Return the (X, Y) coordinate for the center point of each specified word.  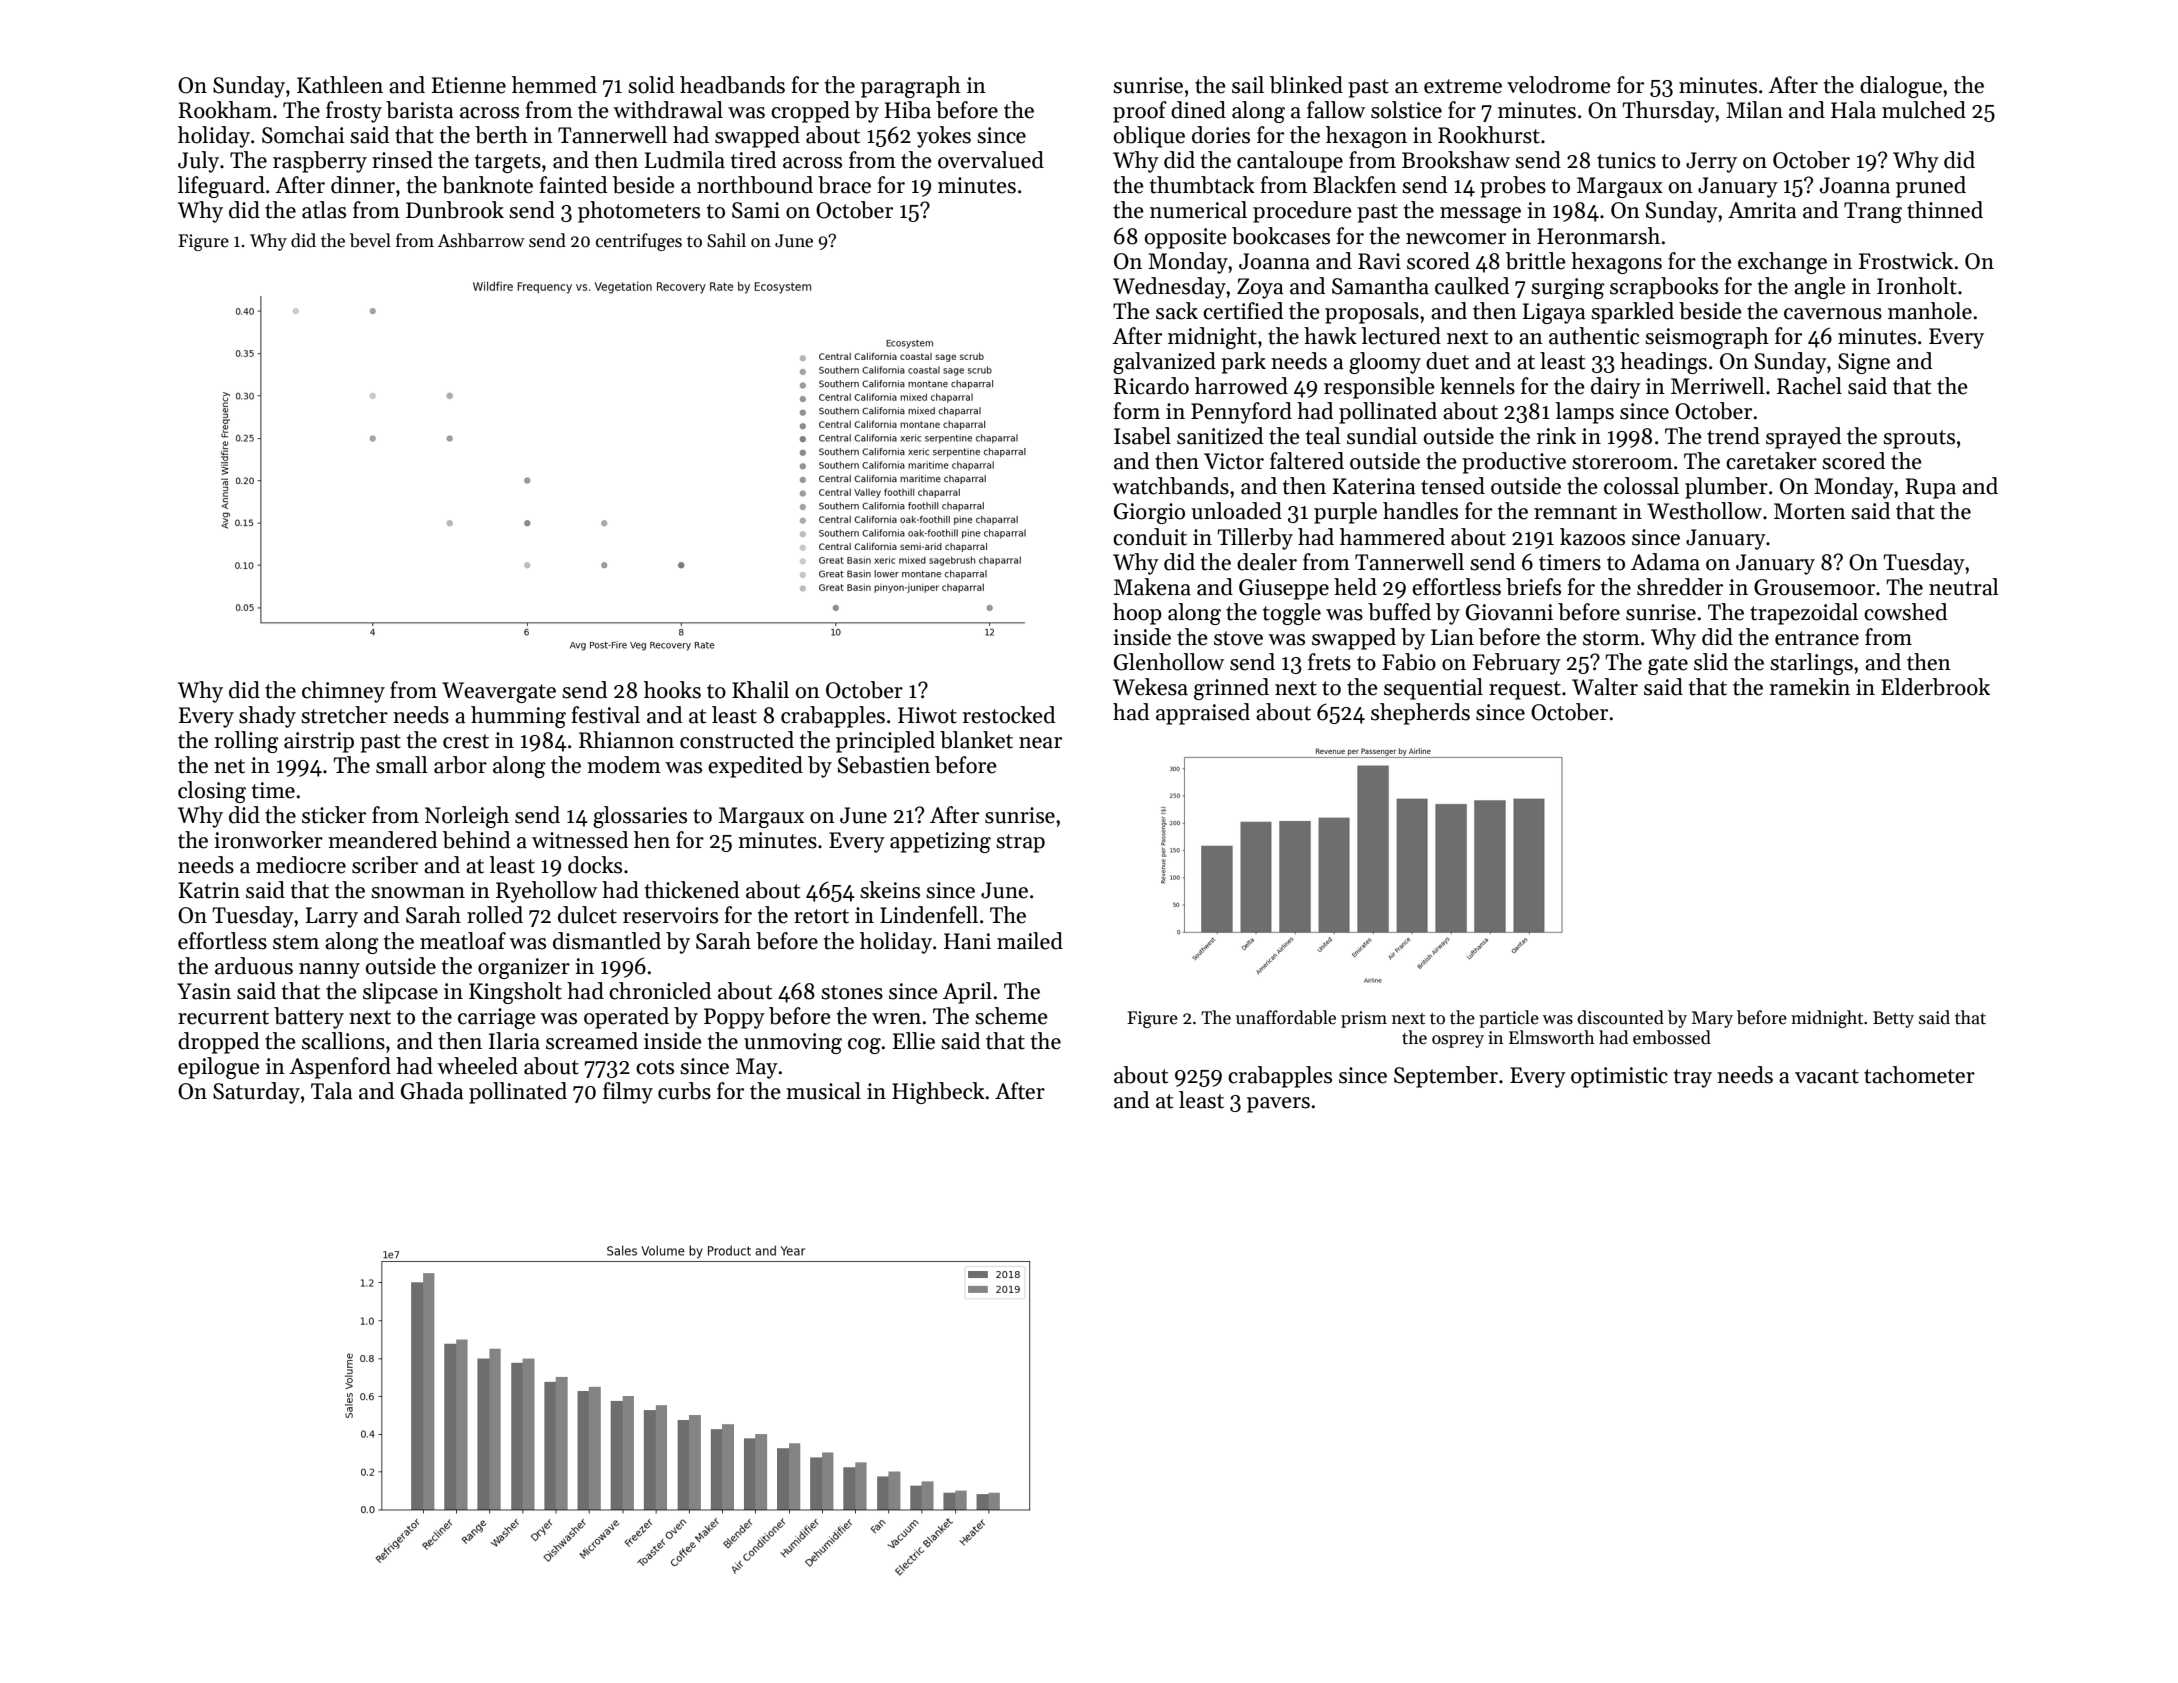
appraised (1203, 714)
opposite (1186, 238)
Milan (1754, 110)
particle (1509, 1019)
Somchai (303, 135)
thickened (692, 890)
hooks (672, 690)
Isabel (1142, 436)
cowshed (1905, 612)
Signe (1864, 363)
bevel (370, 240)
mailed (1030, 941)
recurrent (223, 1017)
